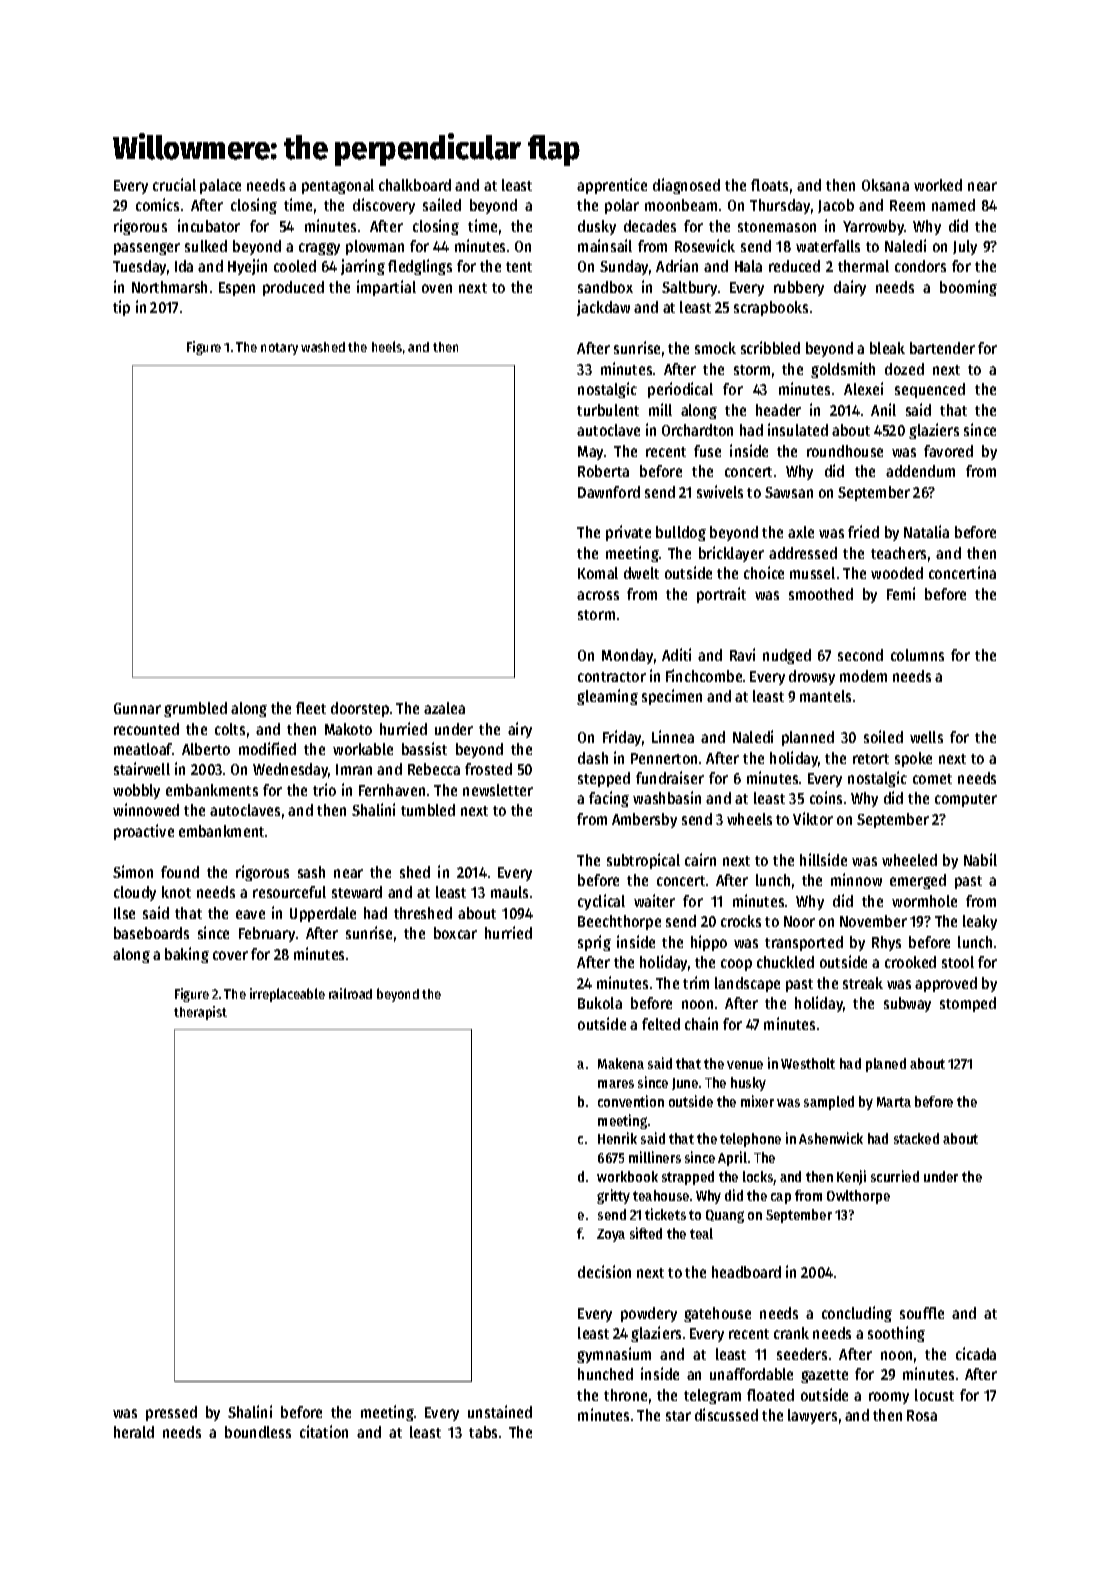 This screenshot has width=1111, height=1571. What do you see at coordinates (922, 1415) in the screenshot?
I see `Rosa` at bounding box center [922, 1415].
